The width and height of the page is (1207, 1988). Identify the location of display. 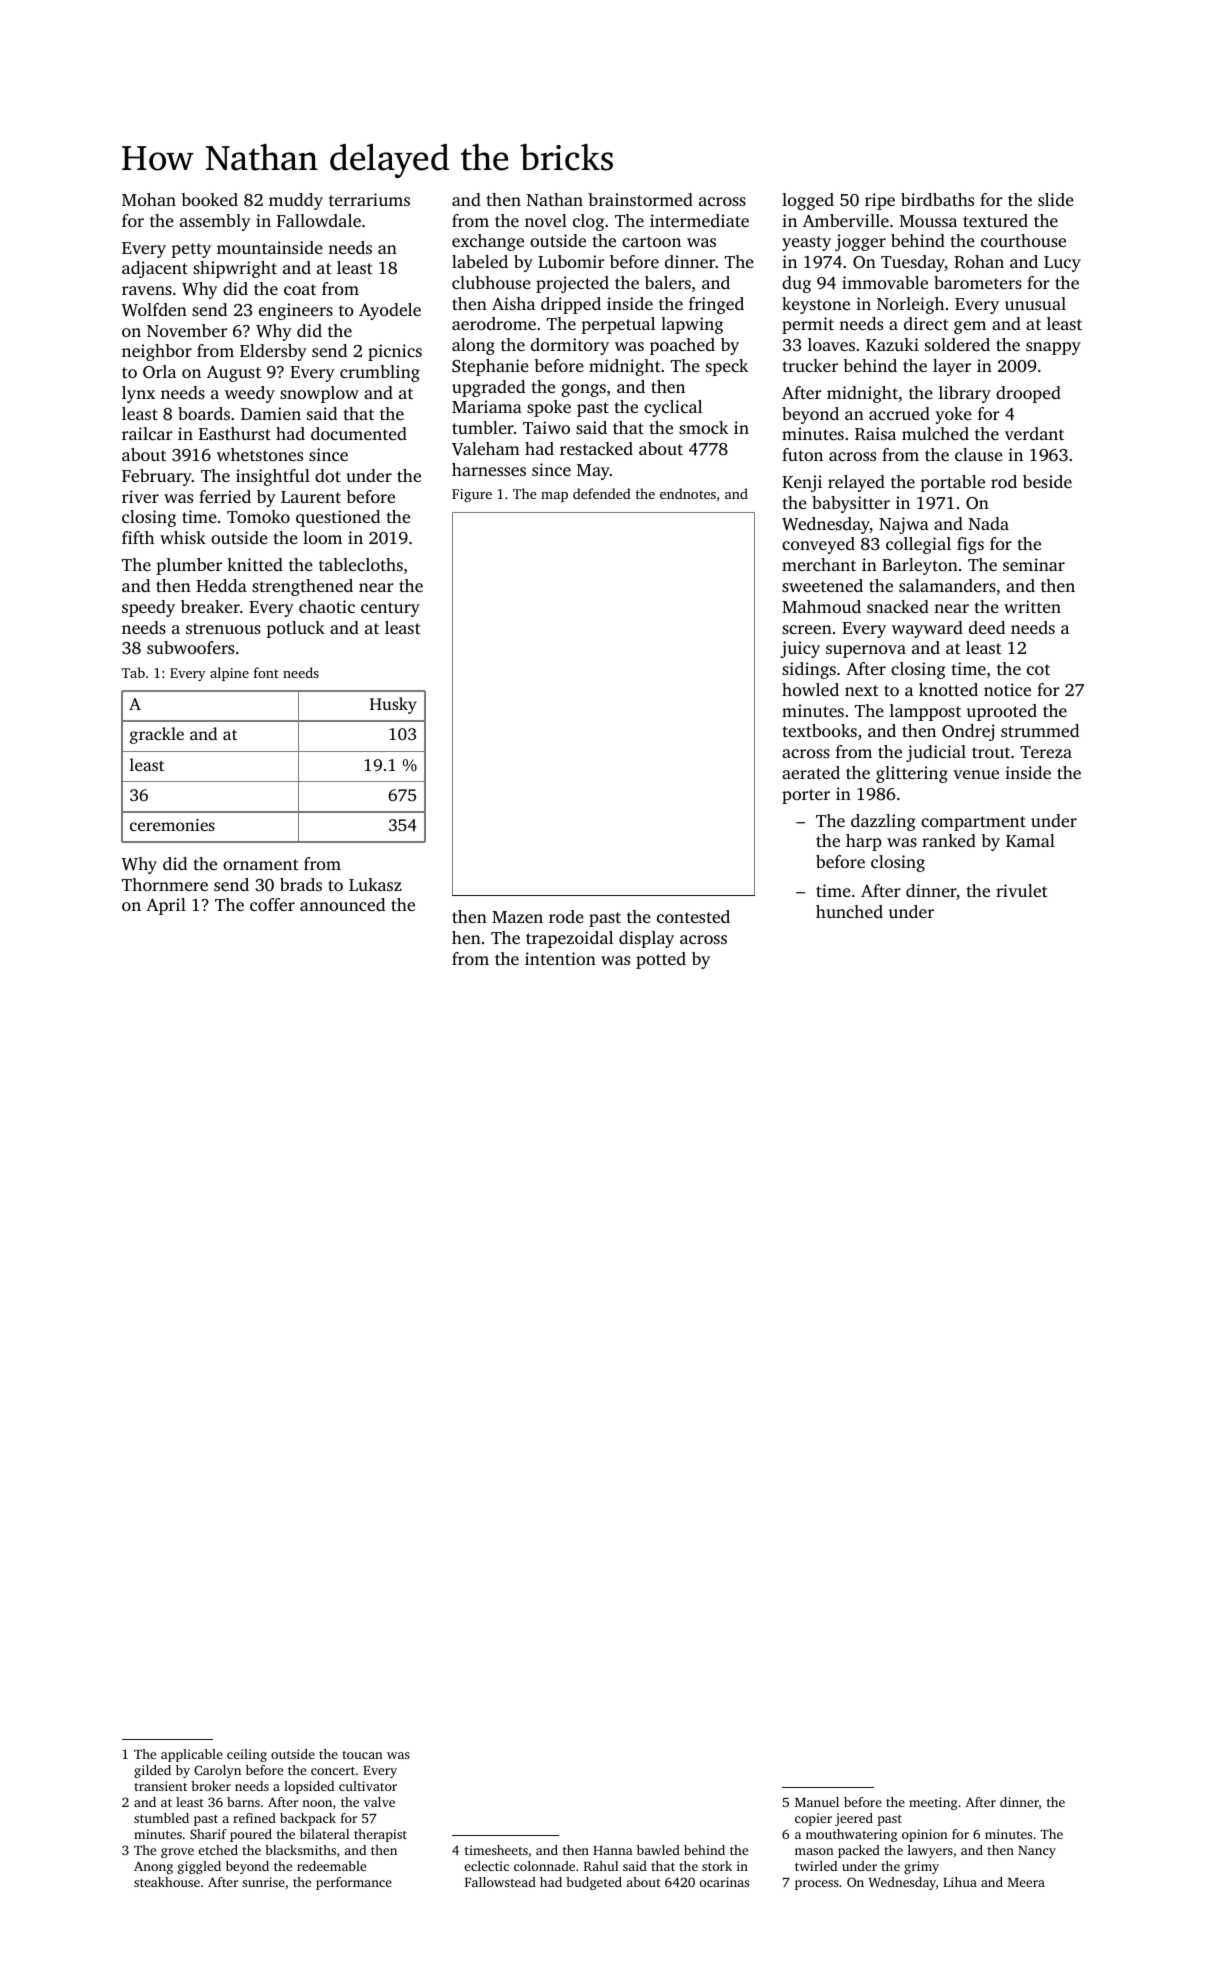
(646, 939).
